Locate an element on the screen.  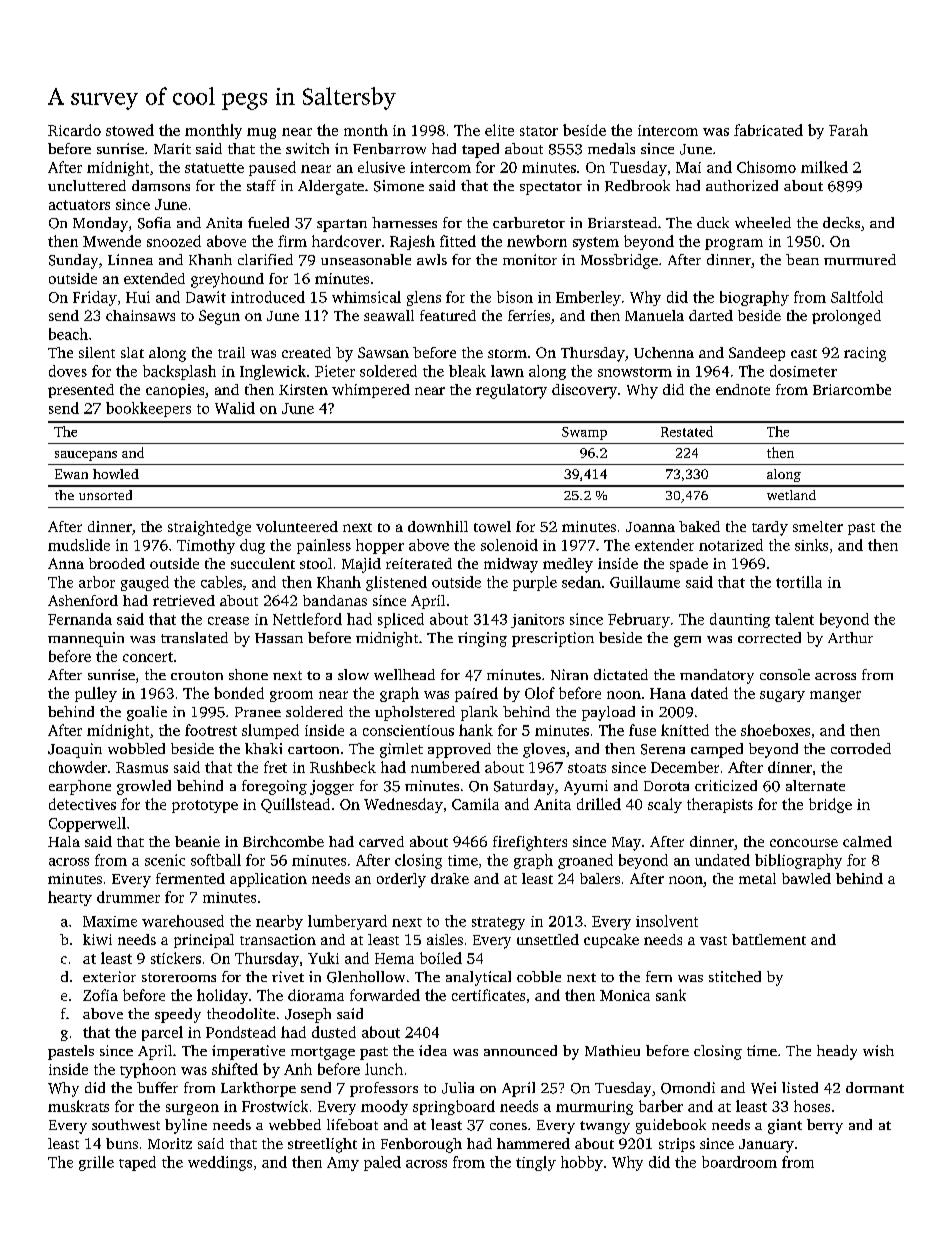
mortgage is located at coordinates (323, 1053).
